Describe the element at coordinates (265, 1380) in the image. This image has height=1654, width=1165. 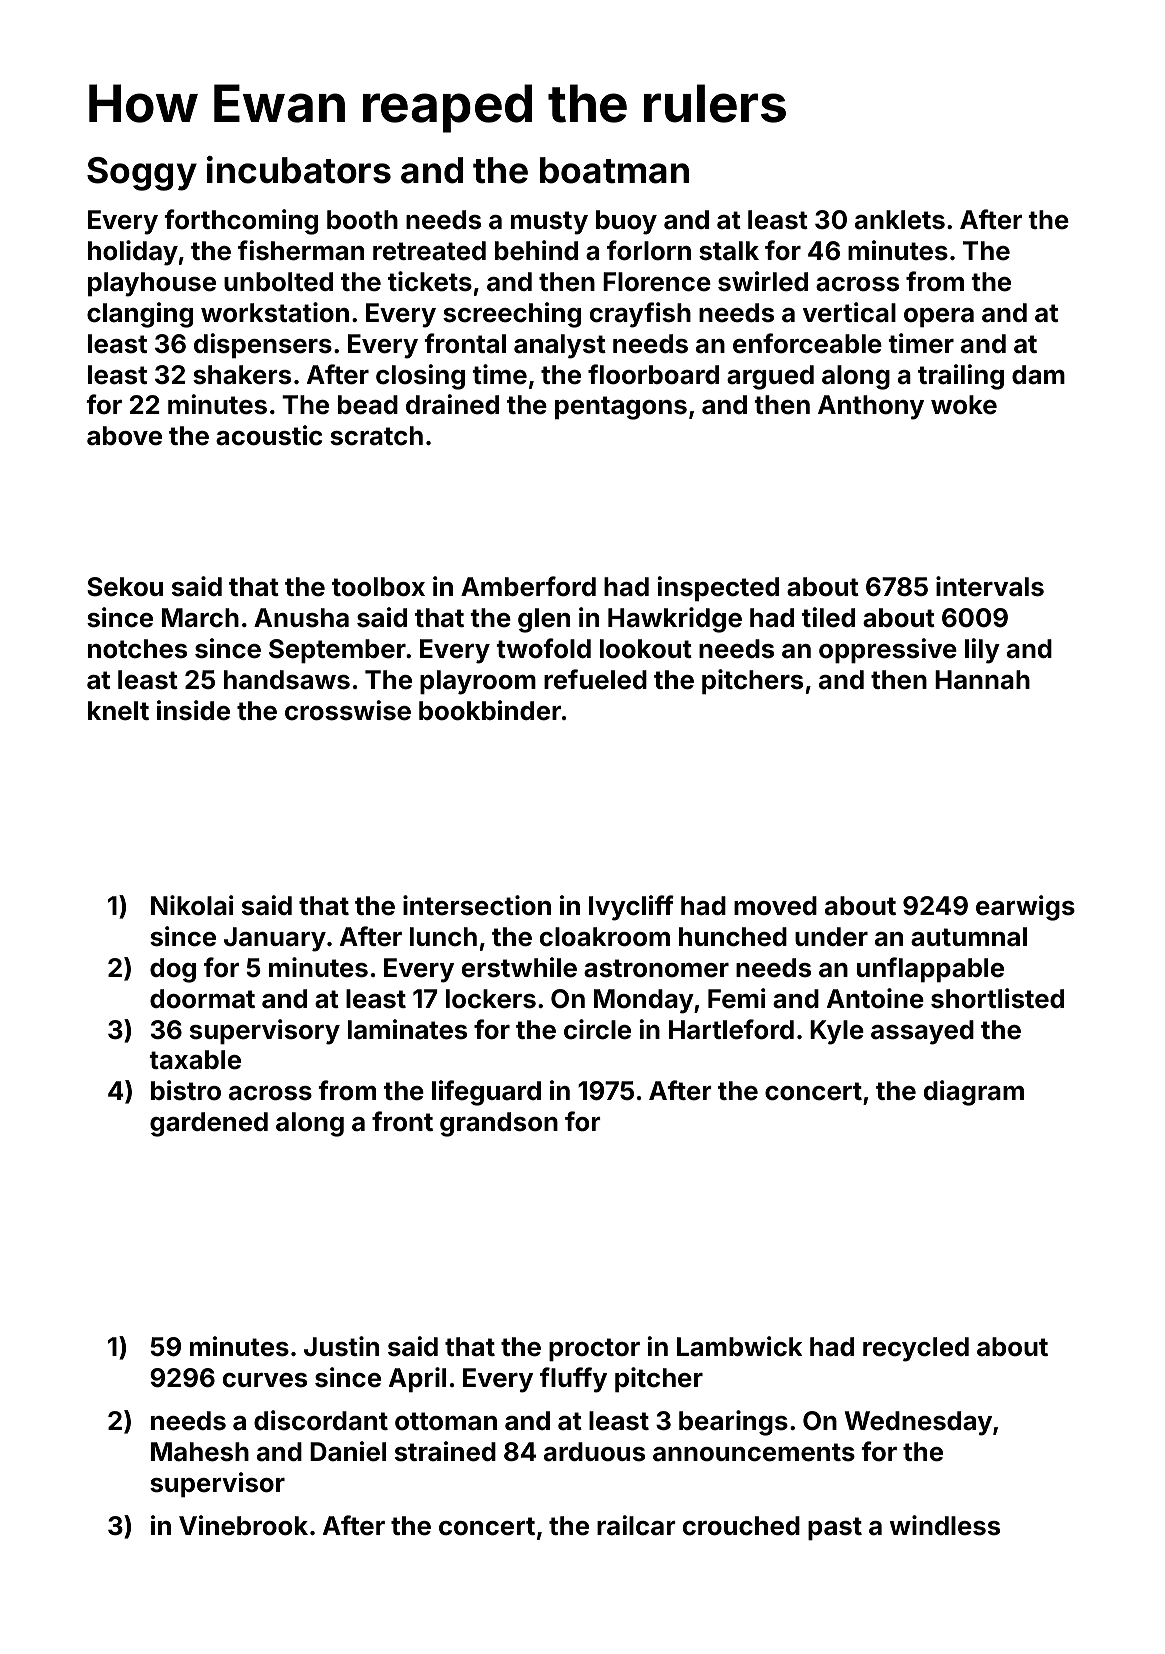
I see `curves` at that location.
